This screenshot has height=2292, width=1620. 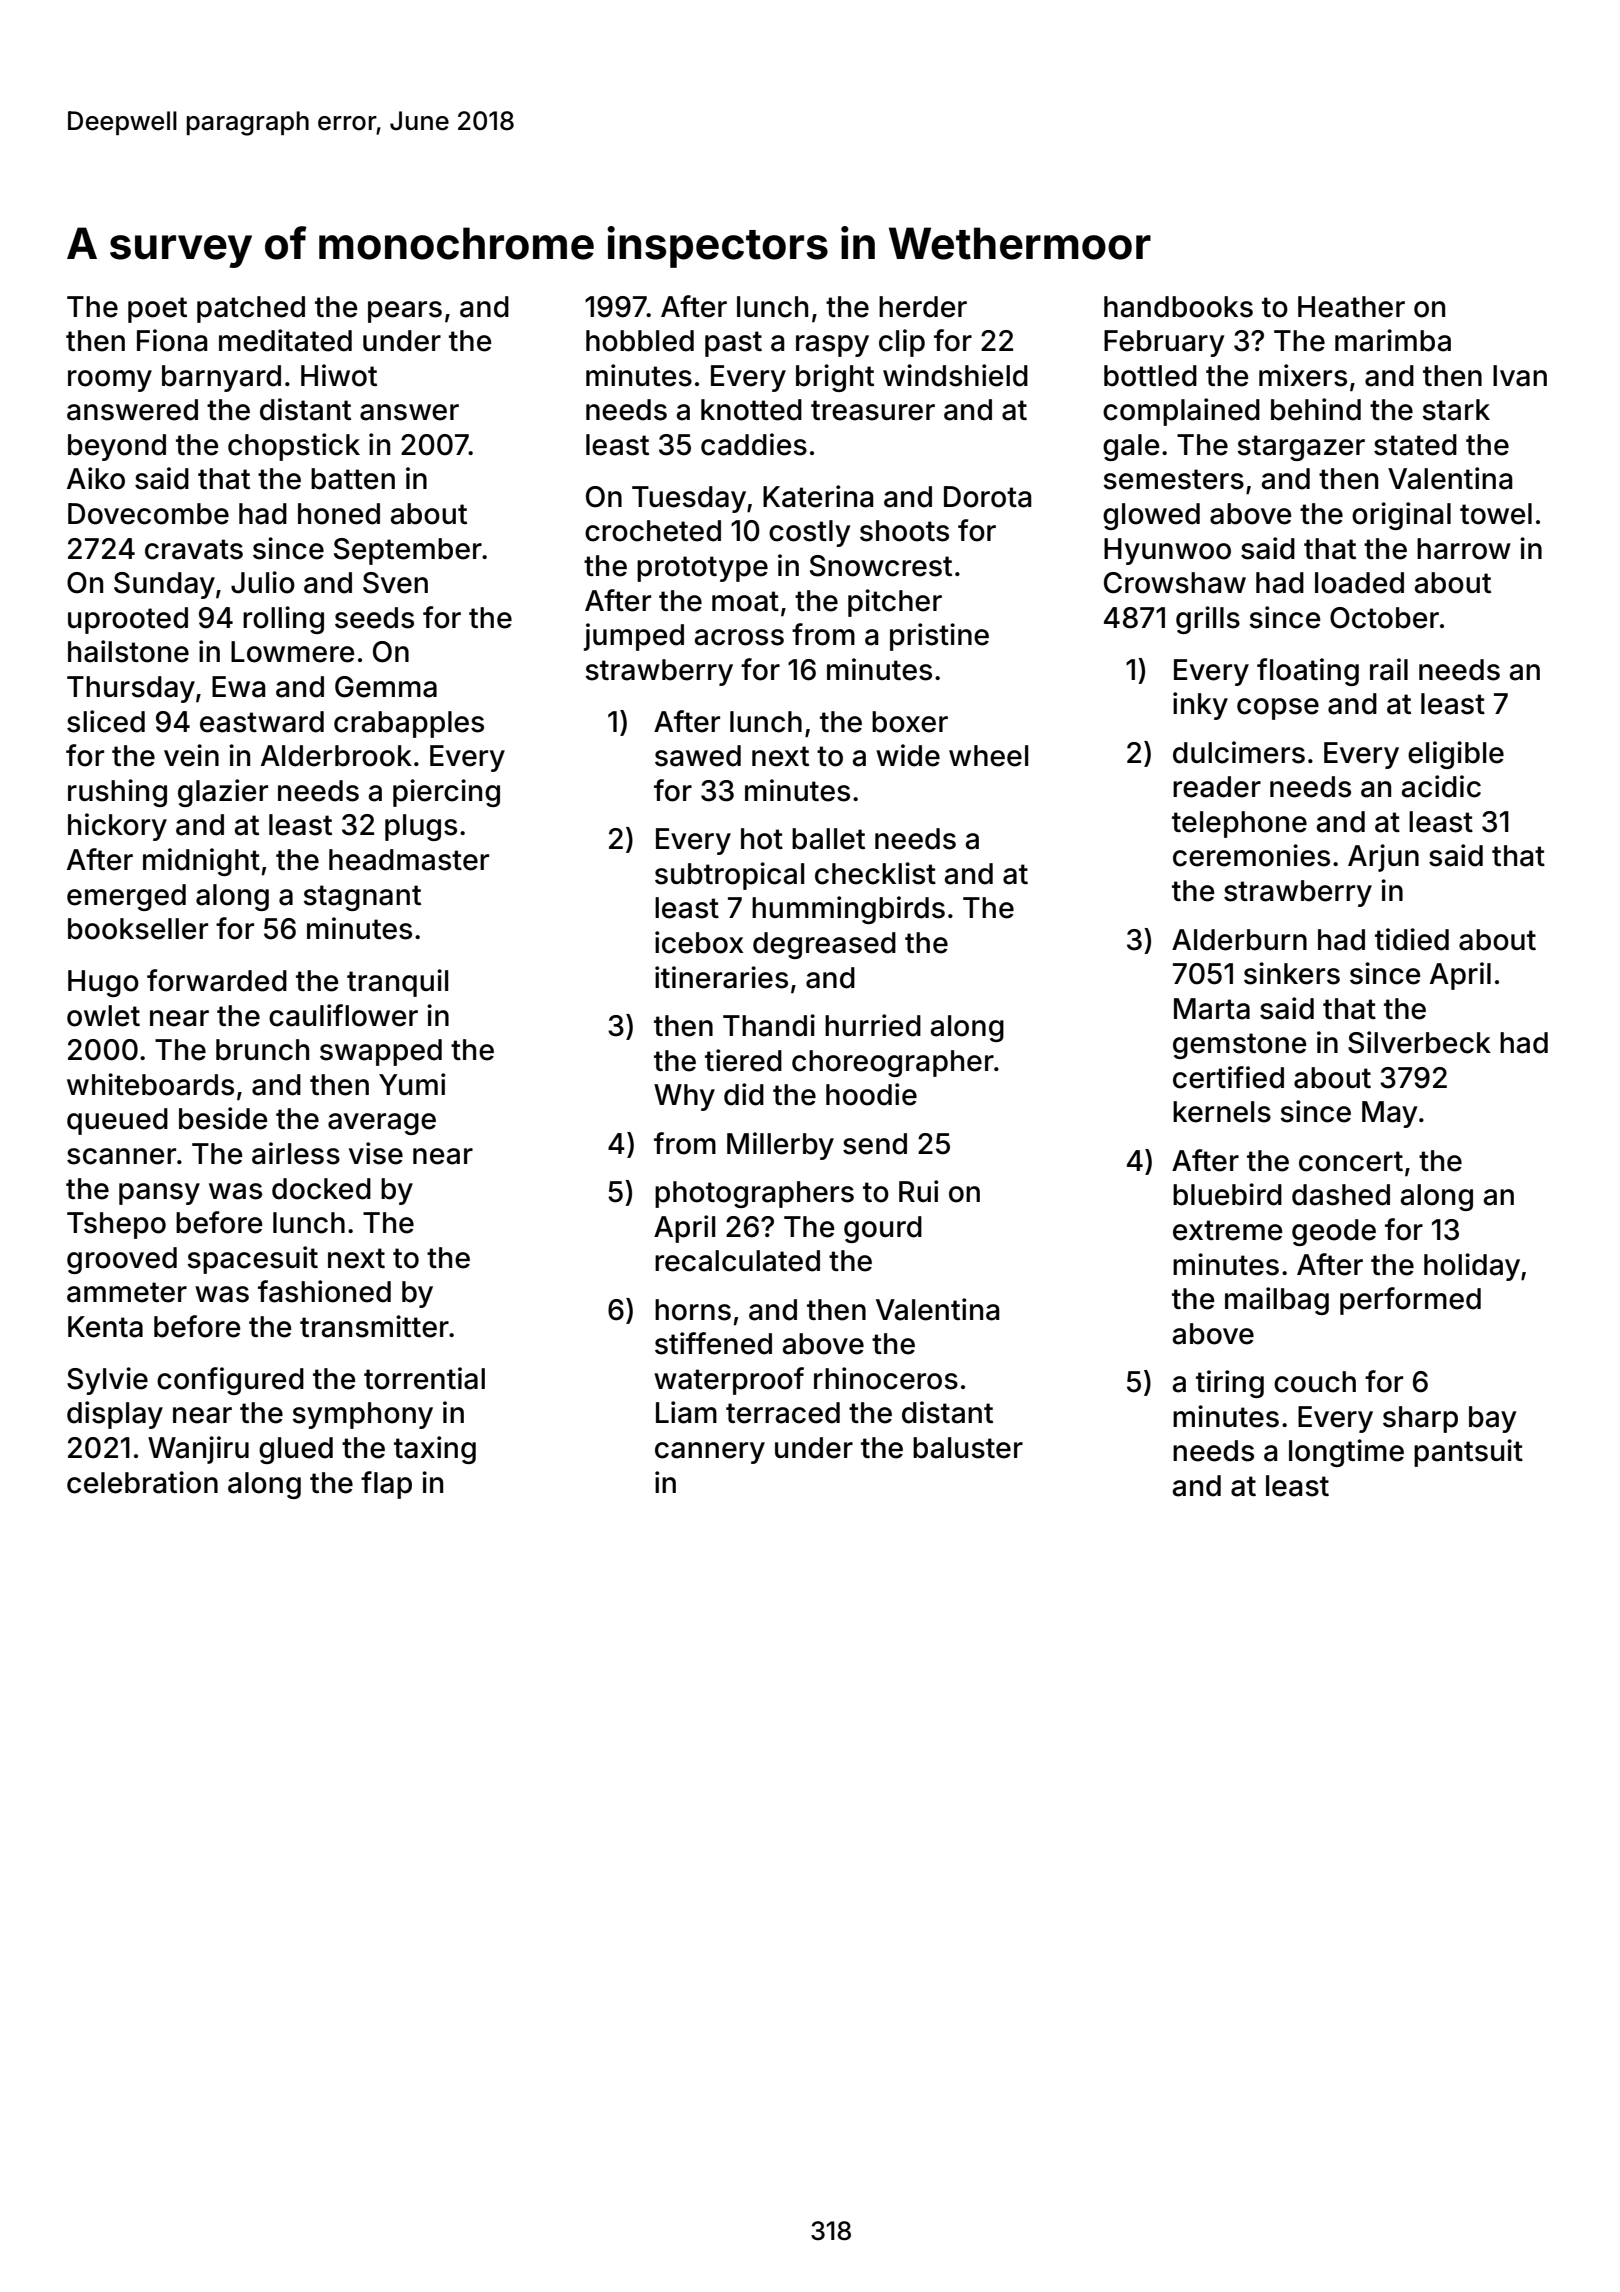 I want to click on sliced, so click(x=106, y=721).
